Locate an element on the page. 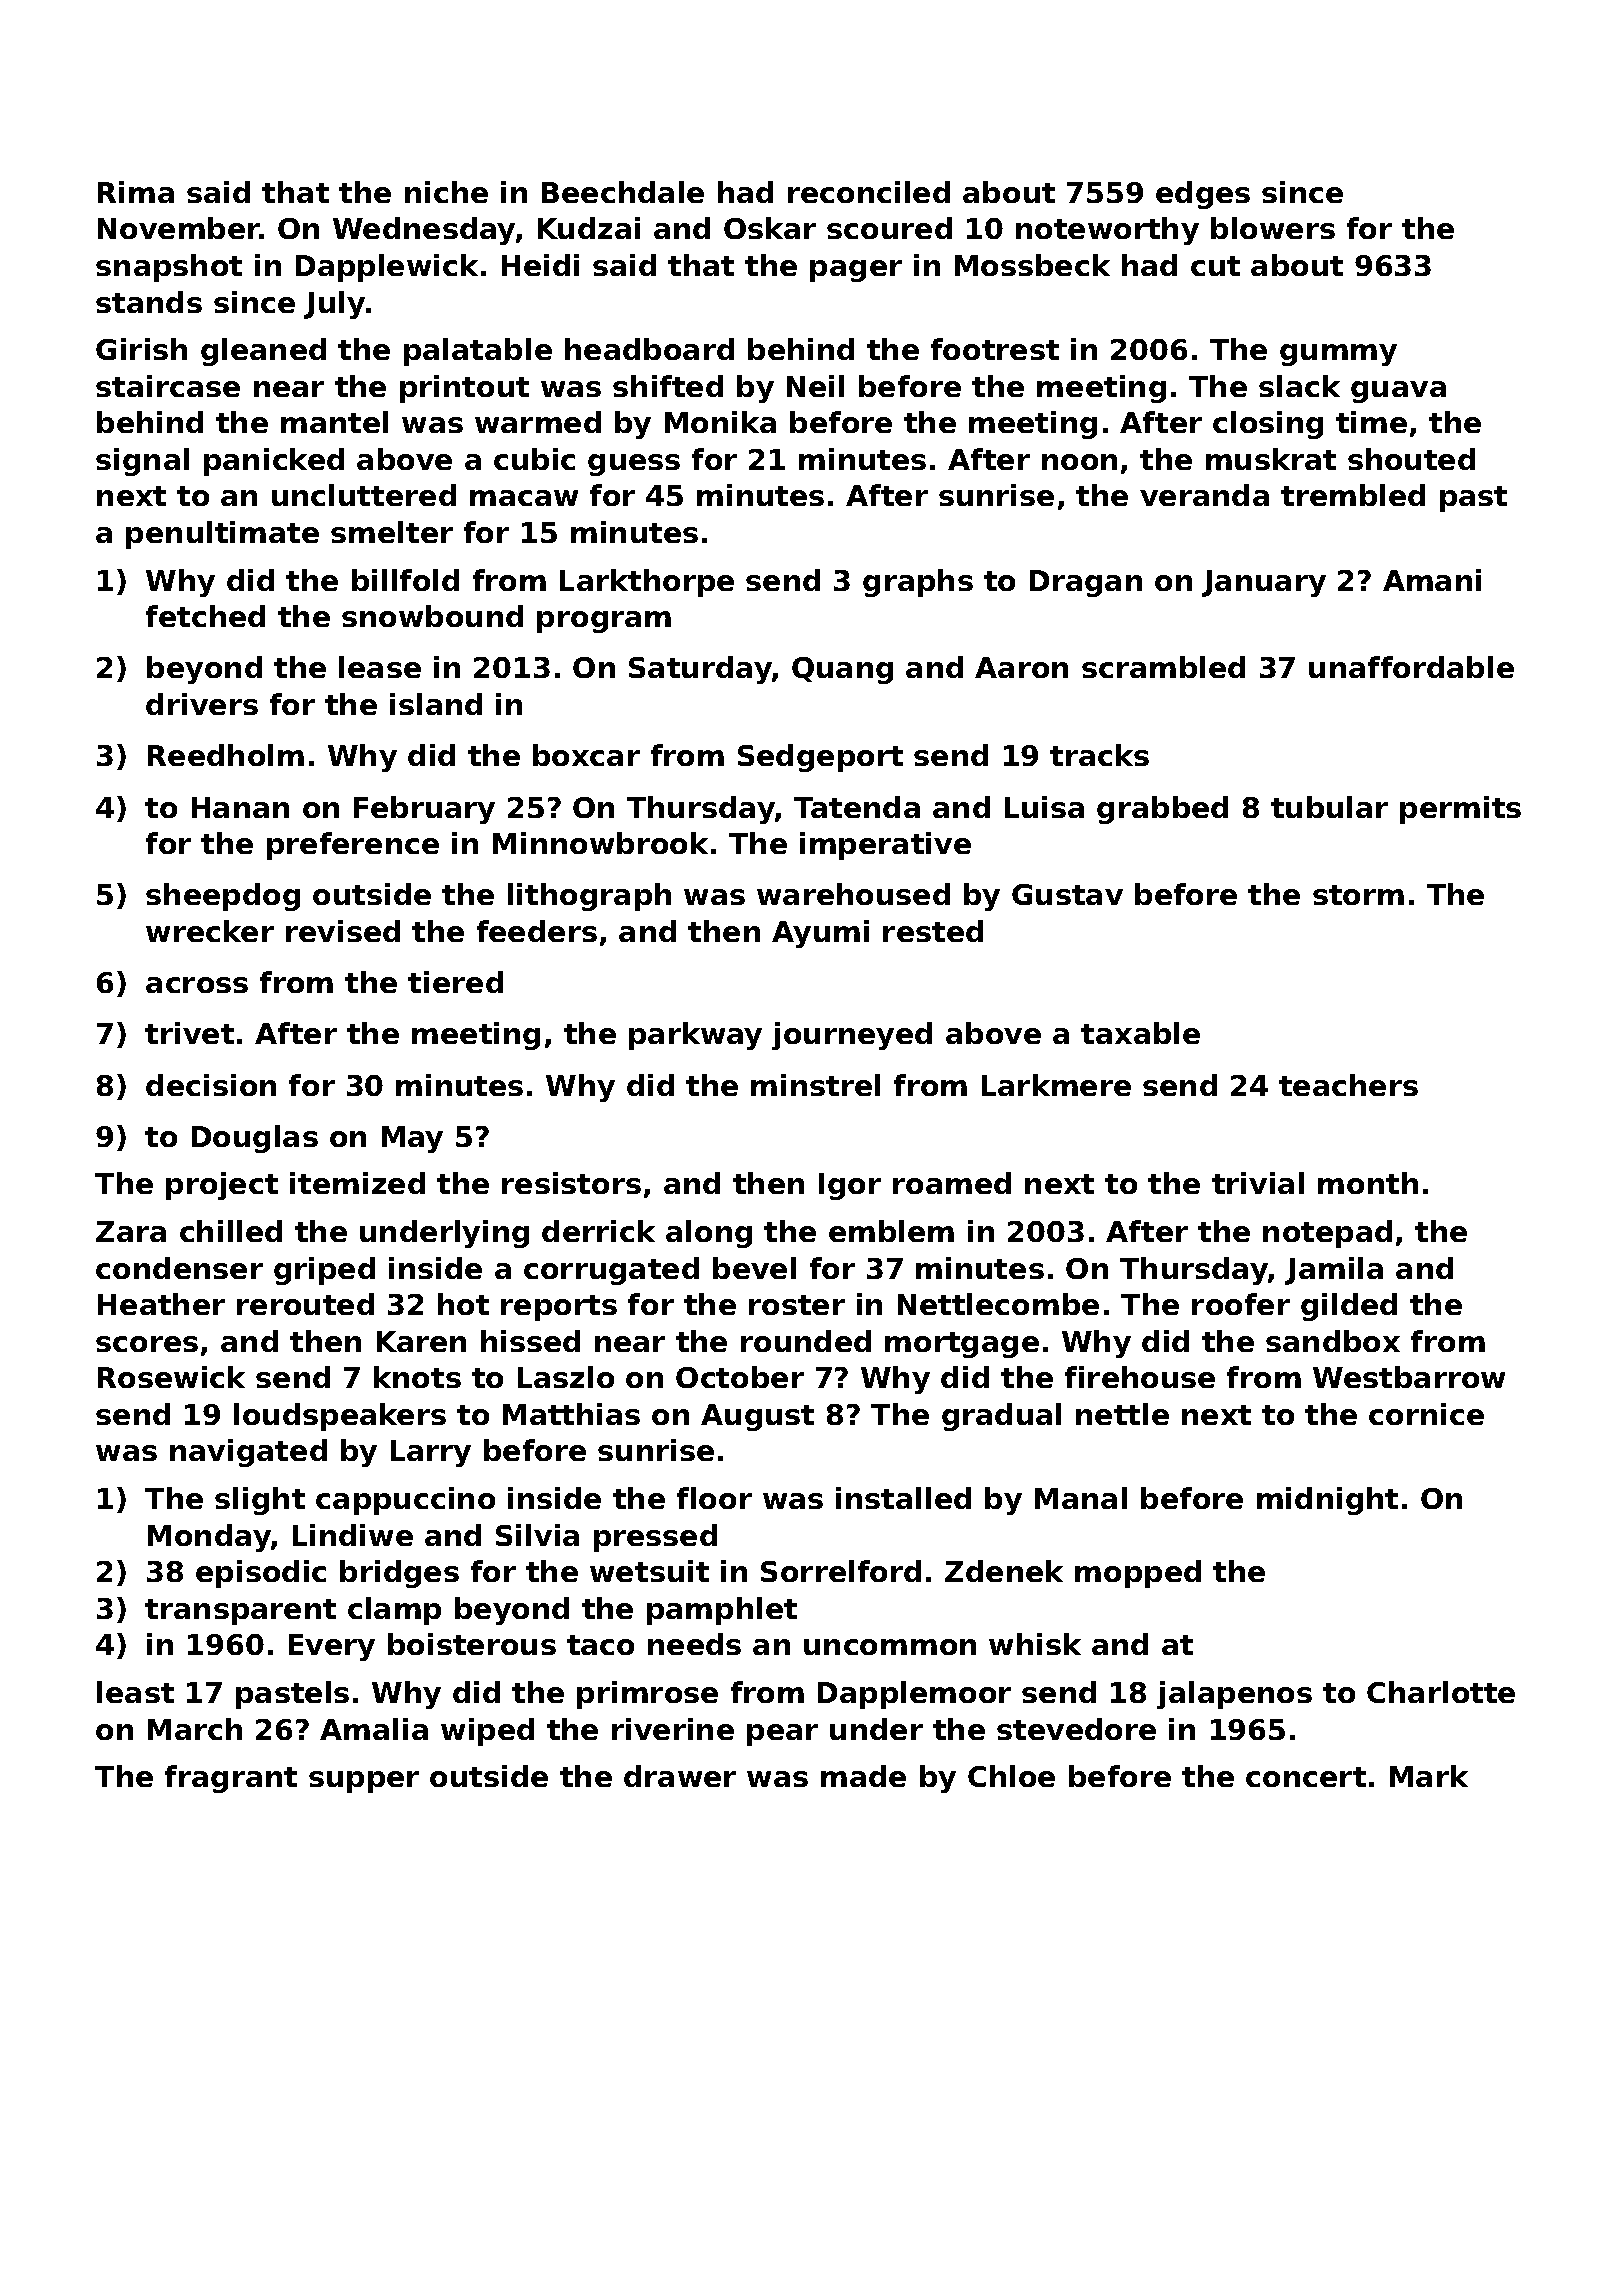 The height and width of the page is (2292, 1620). Jamila is located at coordinates (1334, 1271).
